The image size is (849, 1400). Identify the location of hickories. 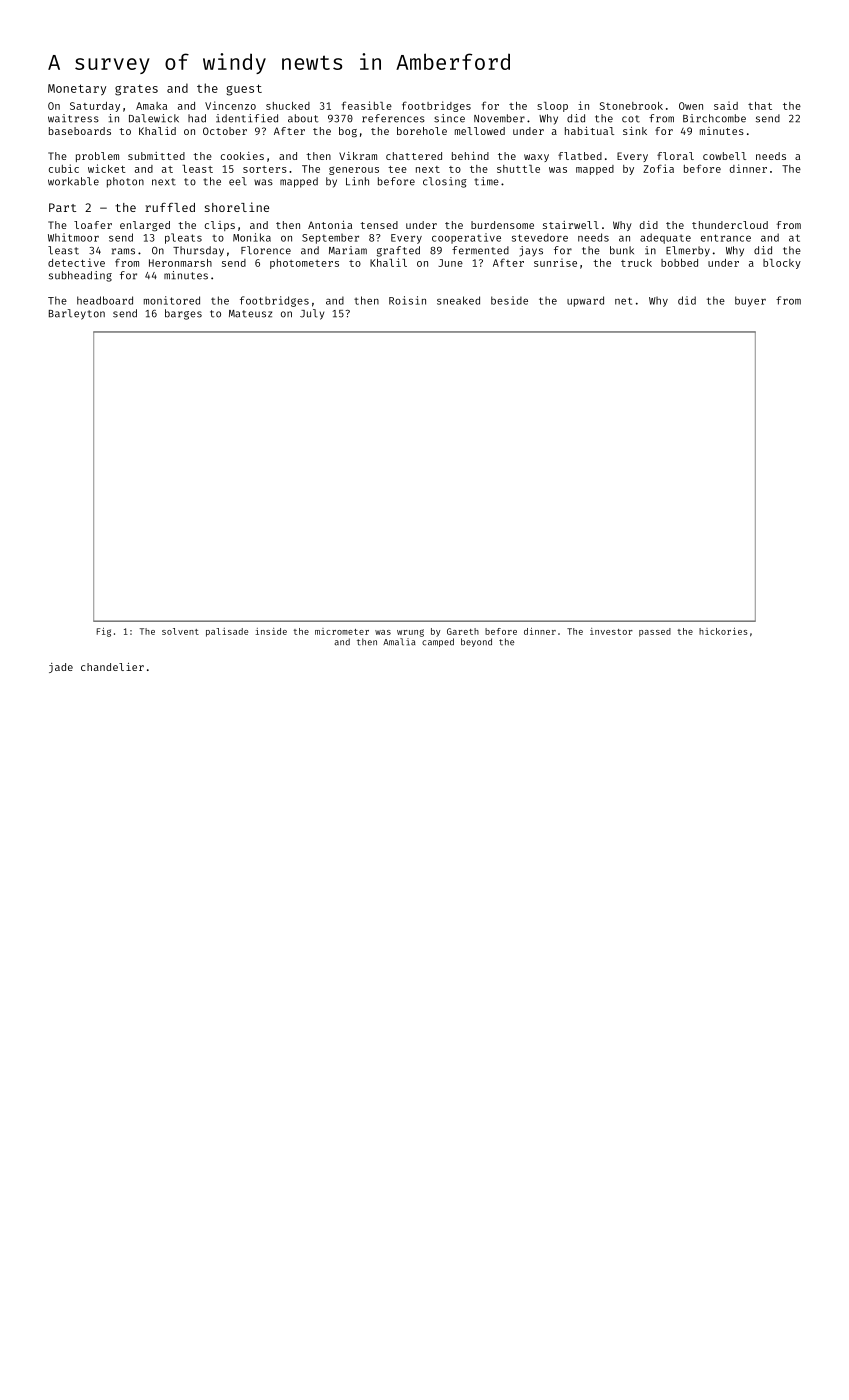
(723, 631).
